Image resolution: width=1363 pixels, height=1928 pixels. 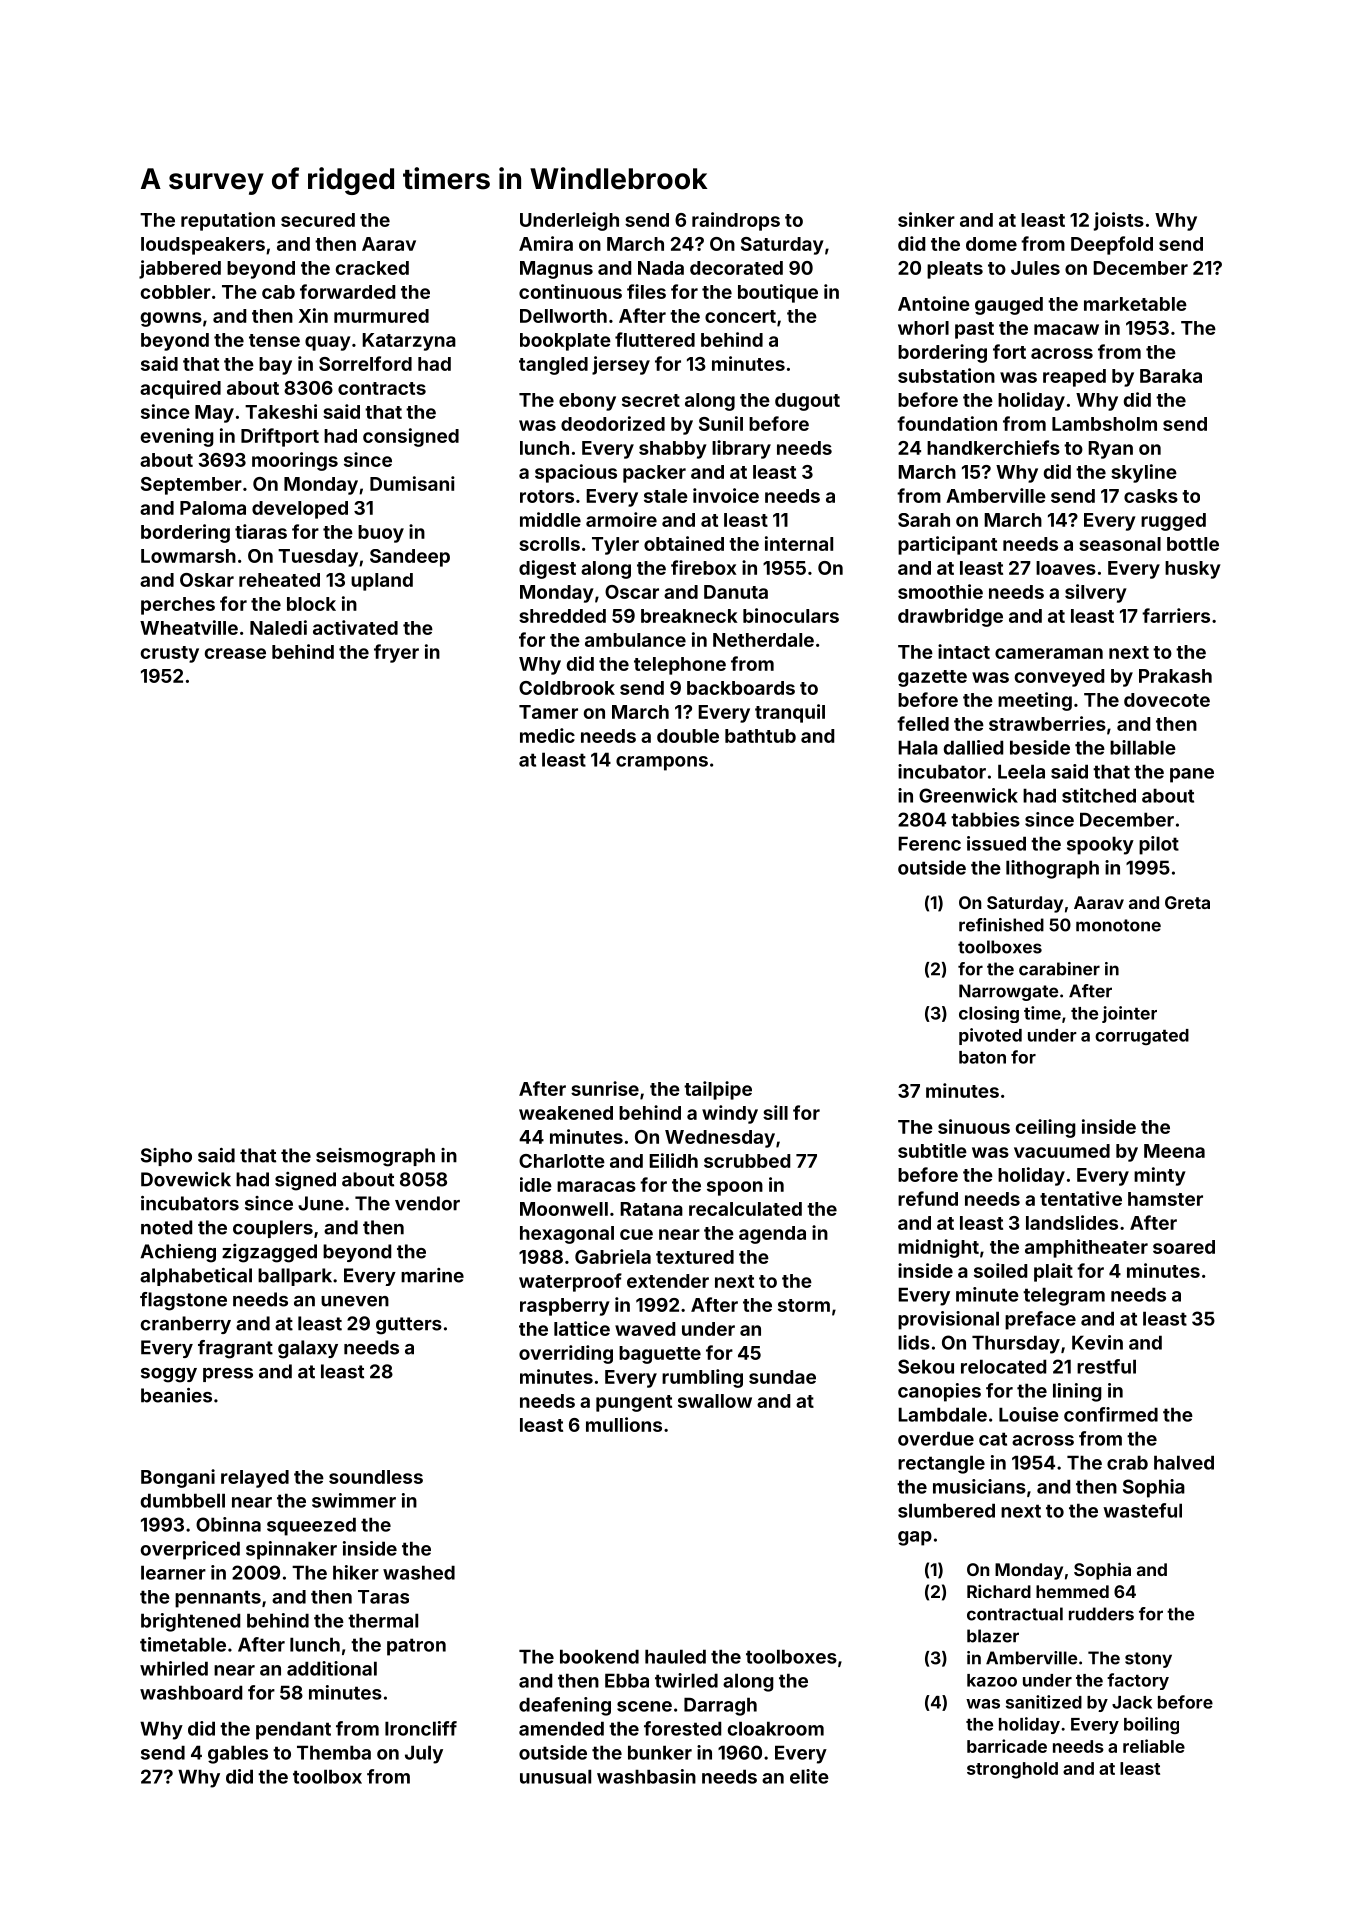 I want to click on crusty, so click(x=170, y=654).
